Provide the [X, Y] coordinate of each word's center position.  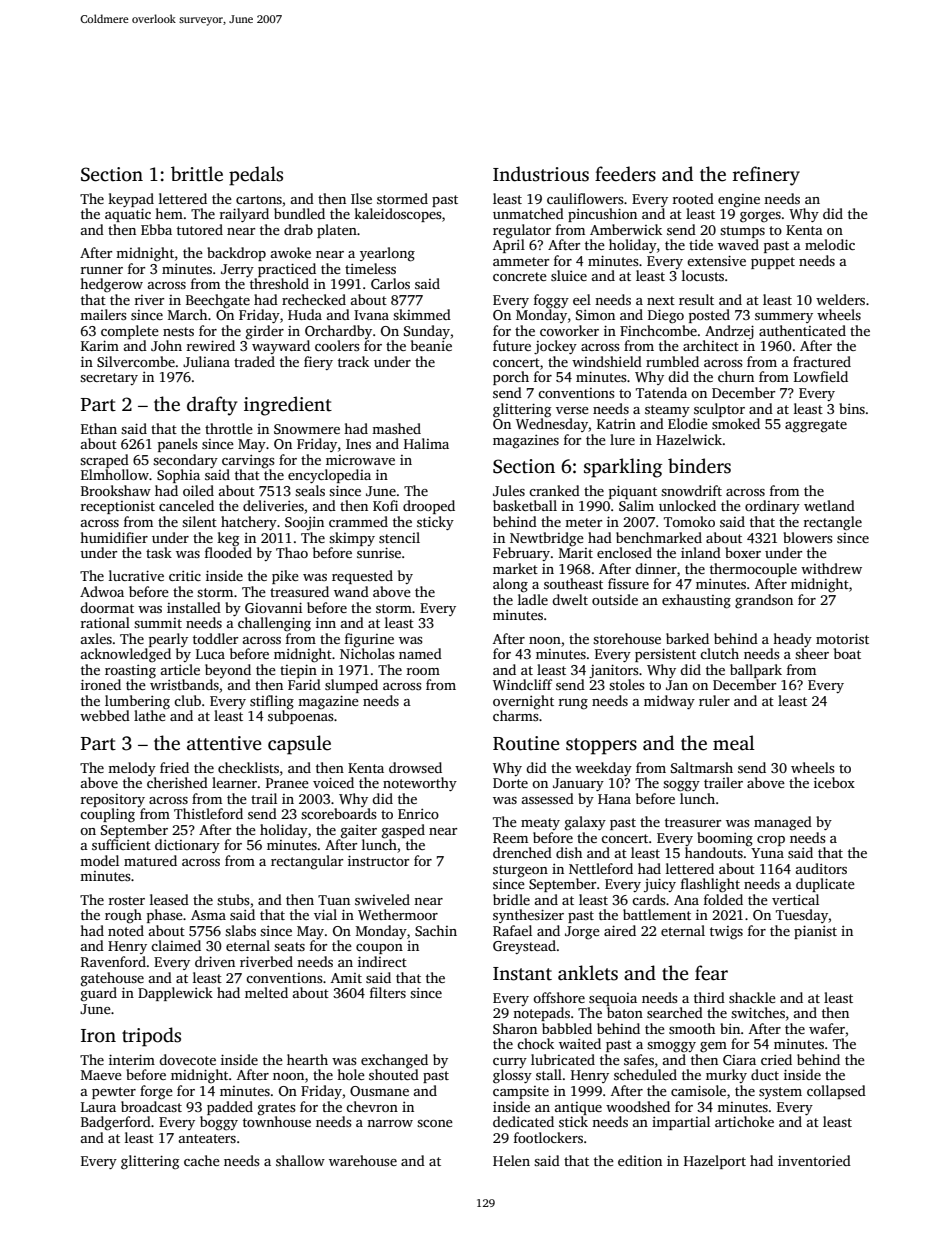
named [420, 653]
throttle [229, 428]
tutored [200, 229]
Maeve [101, 1075]
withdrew [831, 568]
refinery [766, 176]
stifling [272, 702]
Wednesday [552, 425]
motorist [842, 638]
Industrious [541, 174]
